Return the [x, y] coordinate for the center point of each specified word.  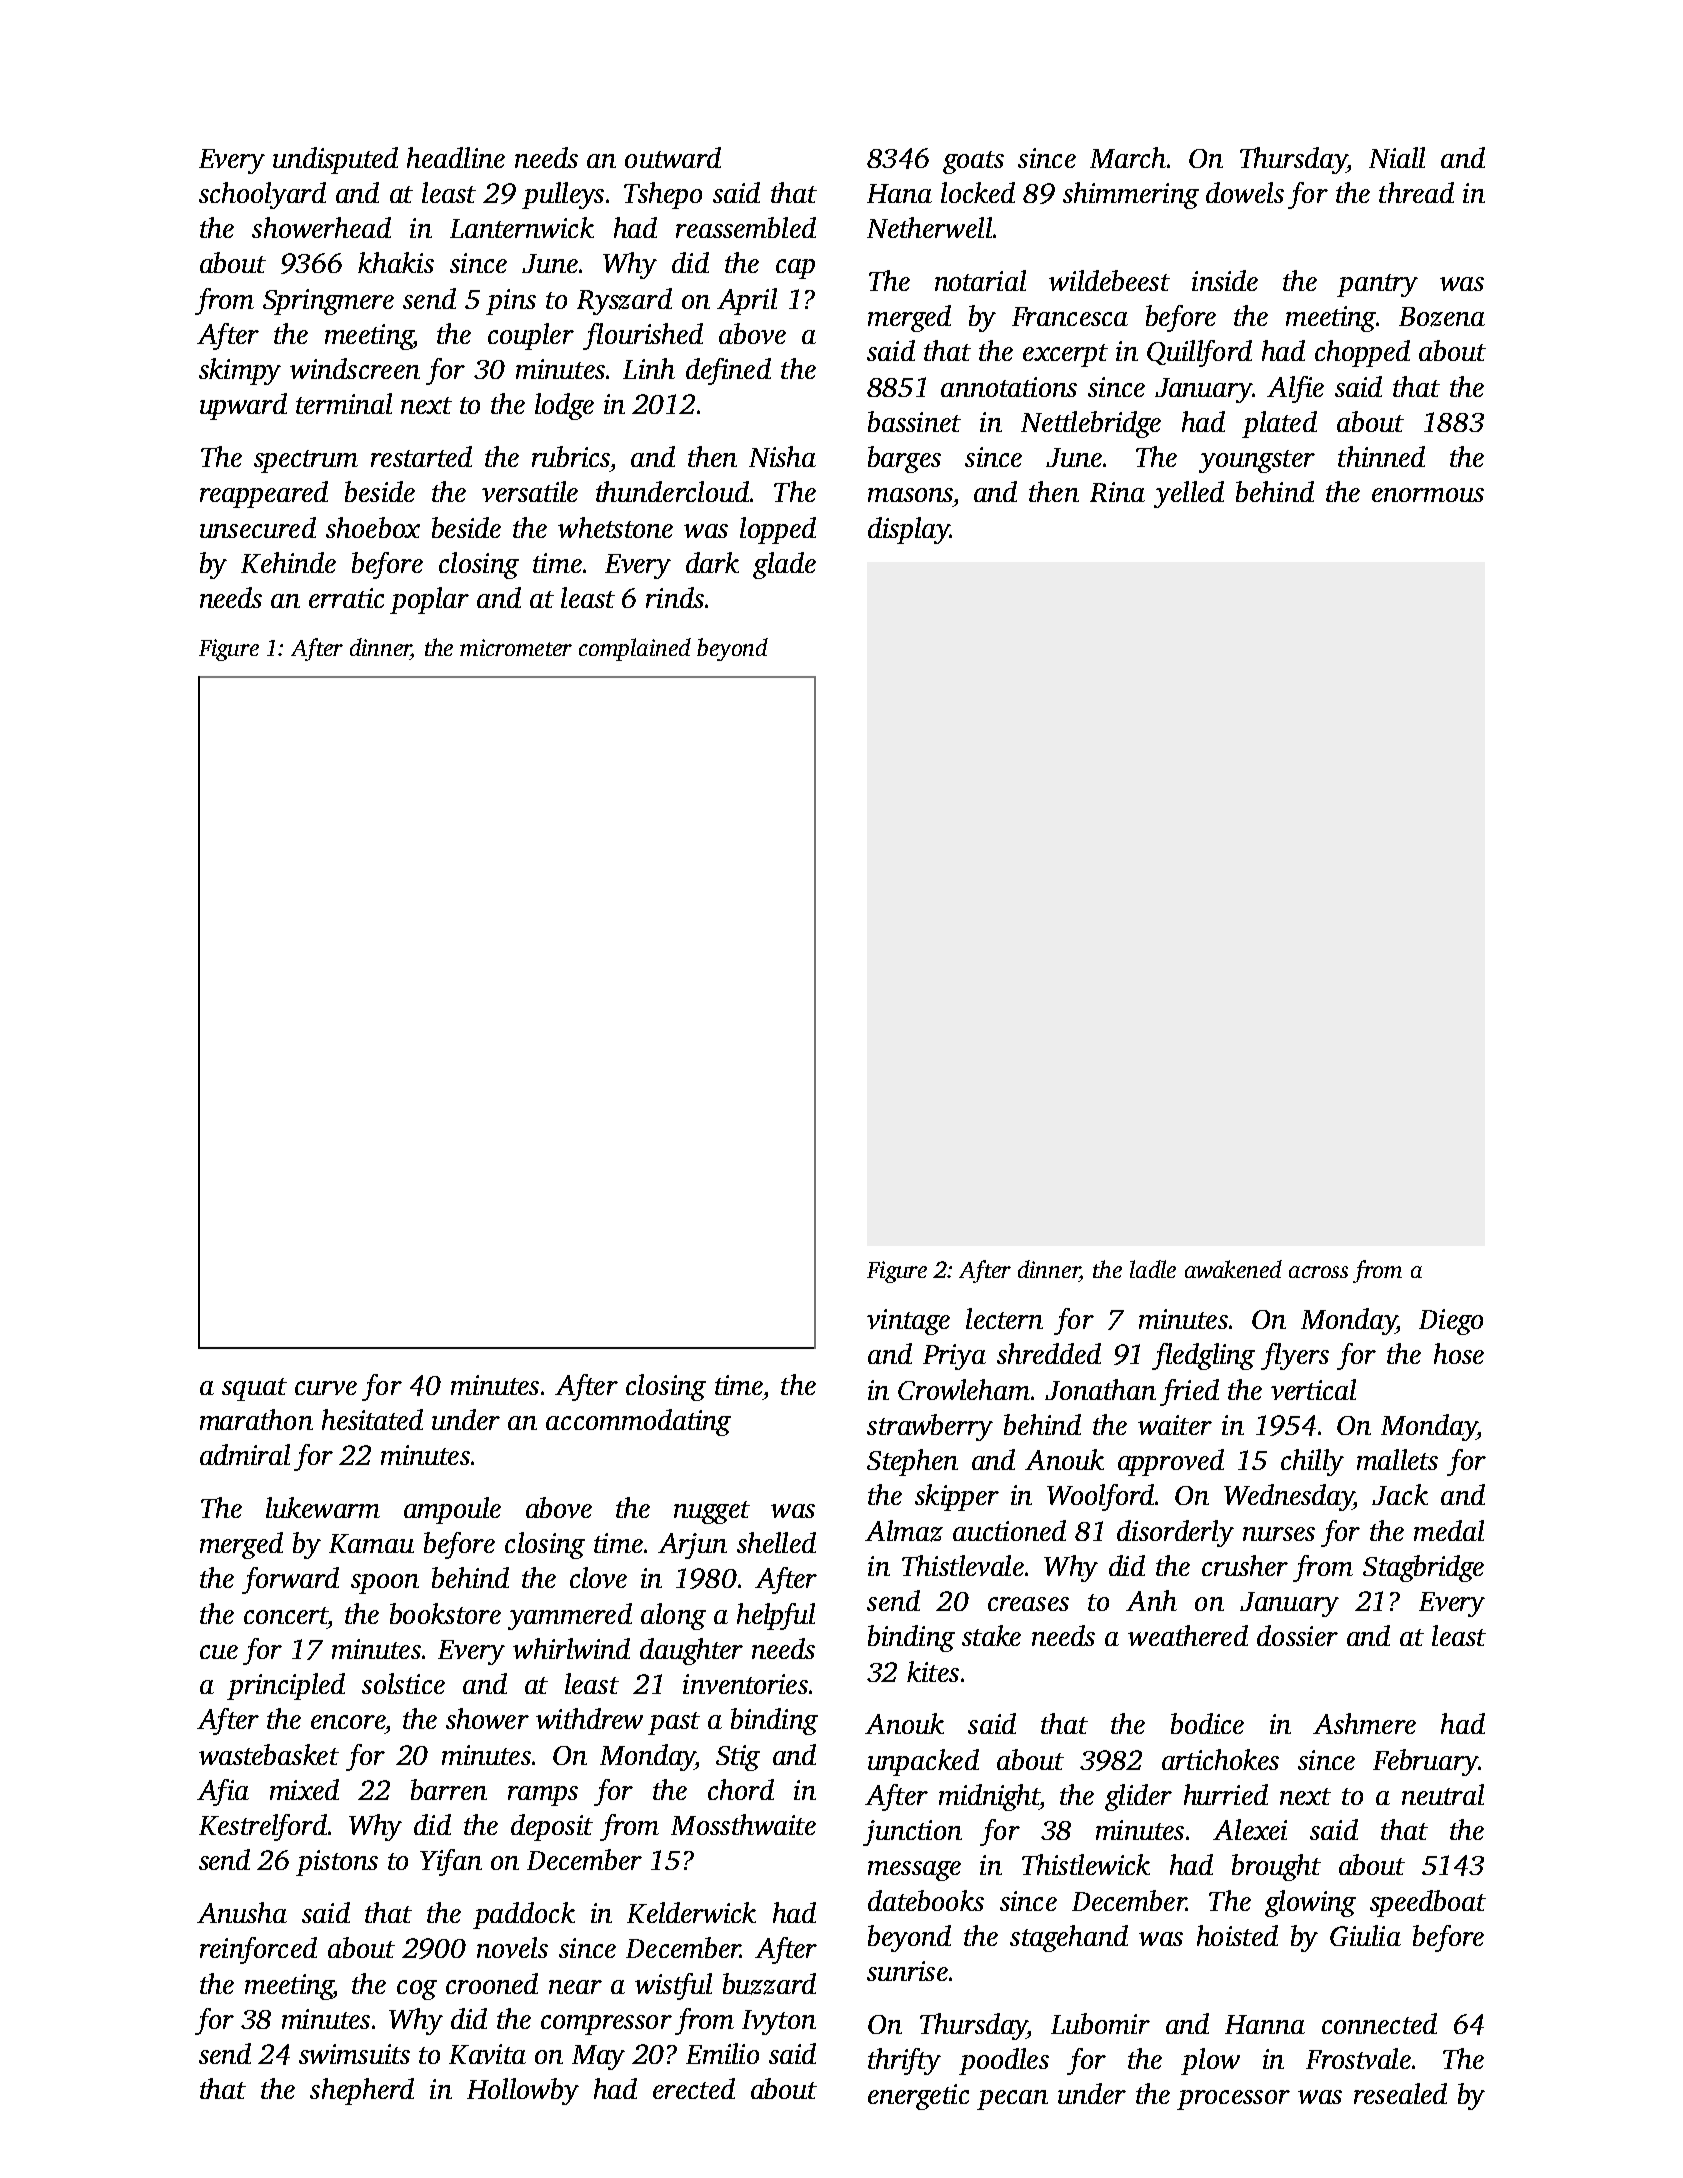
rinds [675, 597]
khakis [396, 262]
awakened [1233, 1269]
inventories [745, 1684]
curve [326, 1388]
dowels [1245, 192]
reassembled [746, 227]
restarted [421, 456]
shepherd [362, 2091]
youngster [1257, 461]
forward [290, 1580]
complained [635, 649]
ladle [1153, 1269]
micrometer [516, 647]
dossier [1297, 1635]
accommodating [638, 1422]
